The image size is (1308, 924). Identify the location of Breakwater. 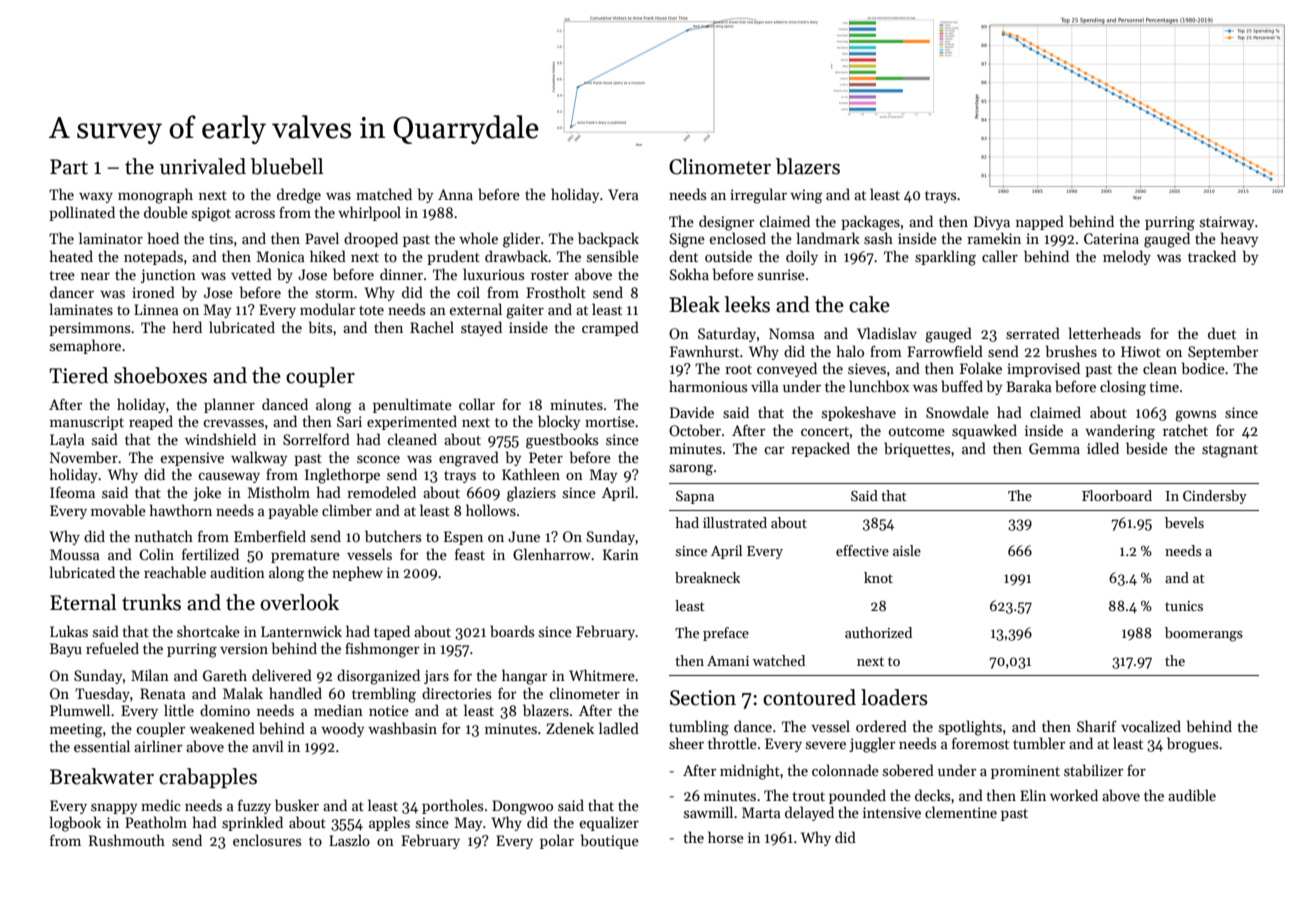
(102, 776).
